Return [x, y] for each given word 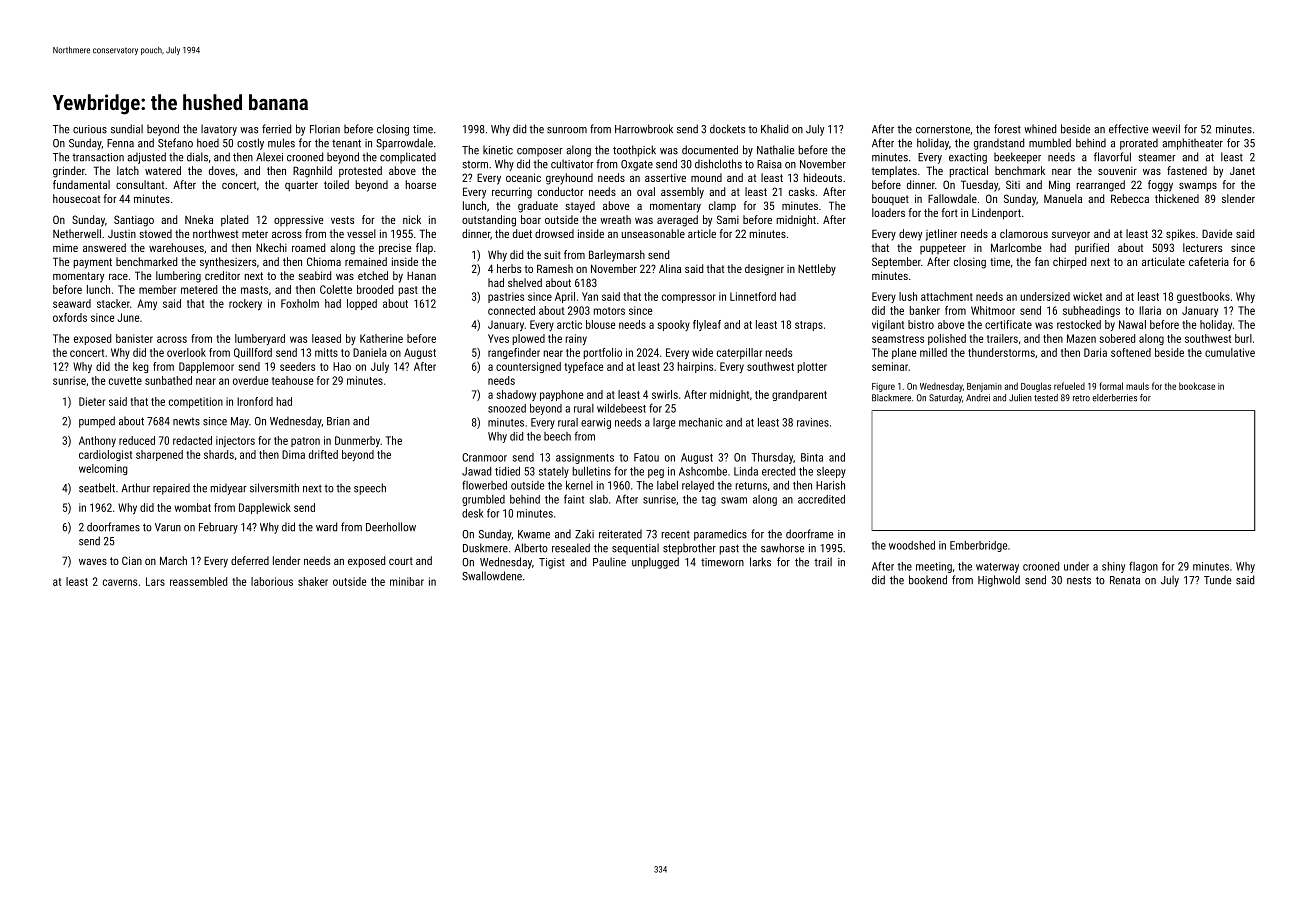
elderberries [1114, 398]
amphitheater [1192, 144]
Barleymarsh [617, 256]
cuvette [125, 381]
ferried [276, 129]
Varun [168, 527]
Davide [1217, 233]
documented [710, 150]
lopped [362, 304]
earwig [596, 423]
